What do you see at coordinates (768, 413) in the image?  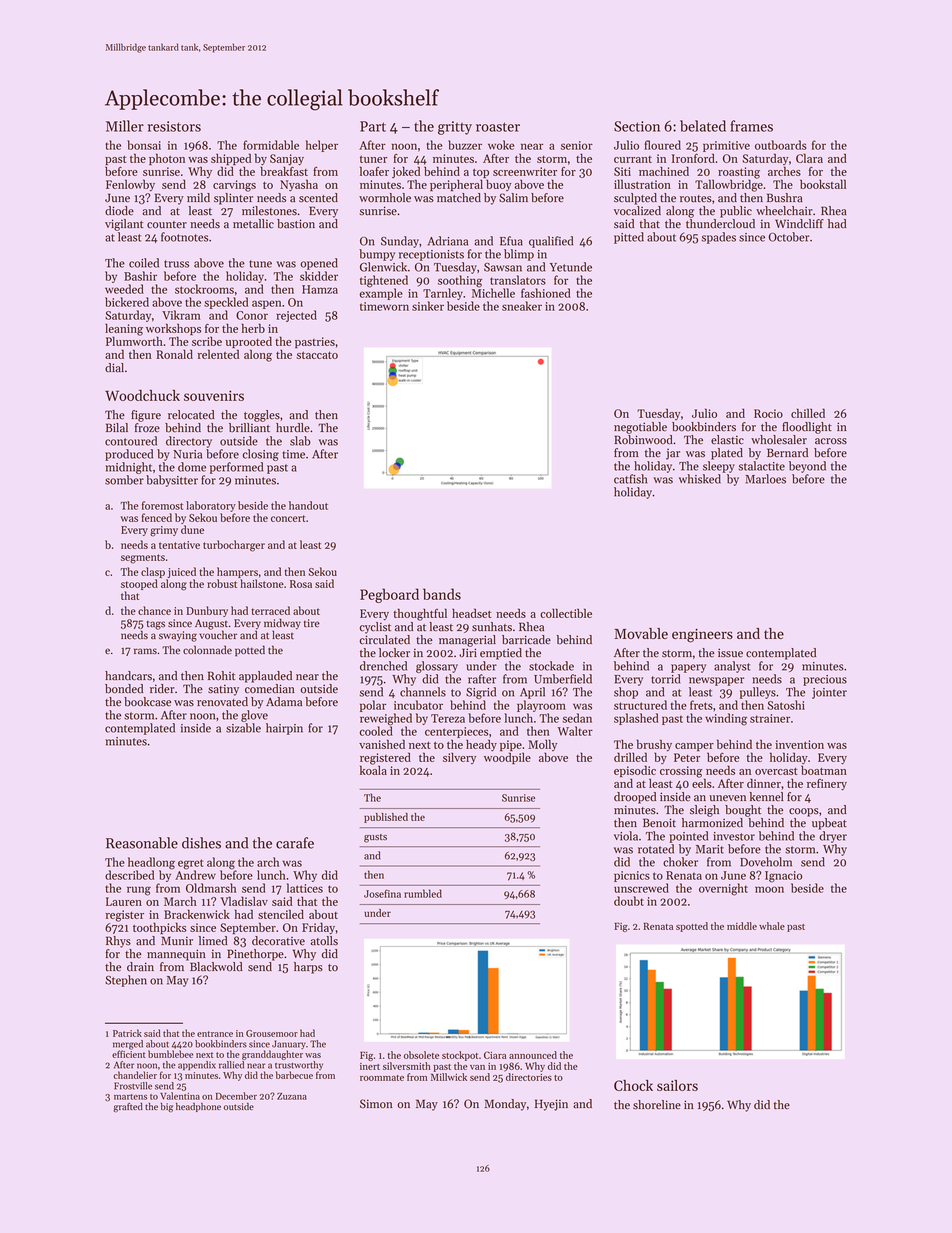 I see `Rocio` at bounding box center [768, 413].
